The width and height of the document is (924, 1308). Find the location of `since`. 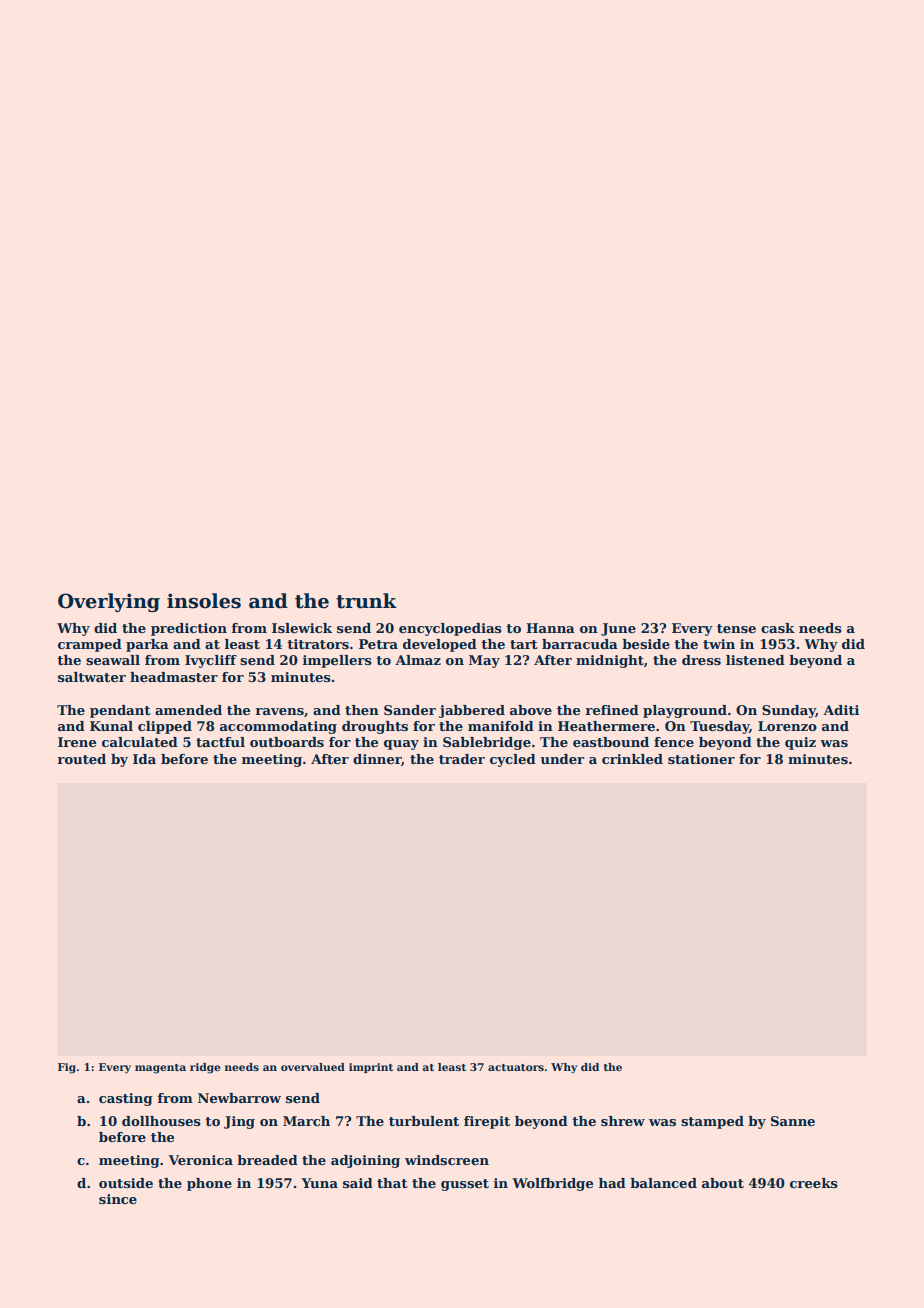

since is located at coordinates (118, 1199).
